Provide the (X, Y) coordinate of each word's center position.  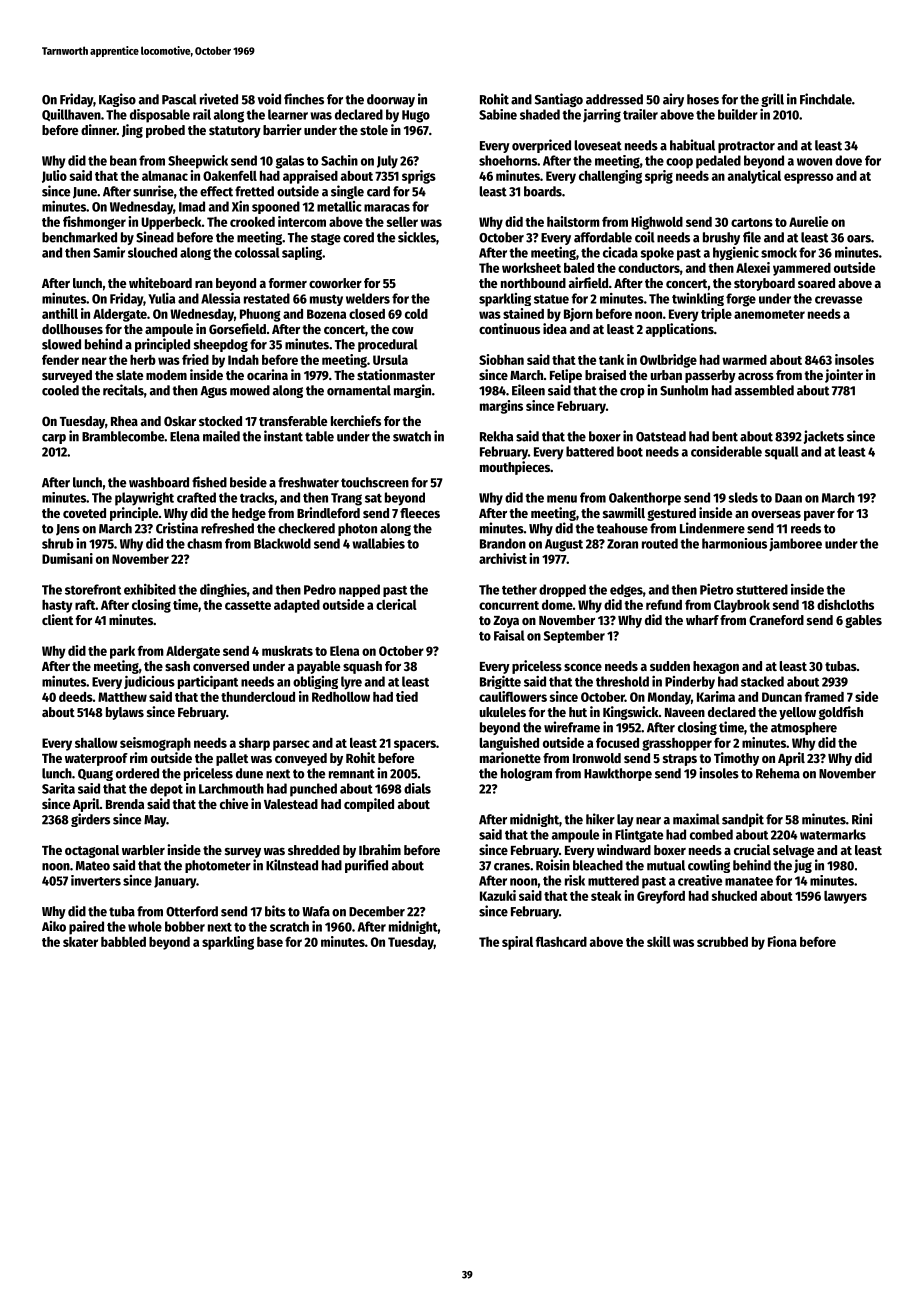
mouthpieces (515, 468)
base (270, 942)
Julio (54, 176)
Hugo (416, 116)
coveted (84, 513)
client (57, 619)
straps (680, 760)
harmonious (734, 543)
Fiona (782, 941)
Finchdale (826, 99)
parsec (291, 745)
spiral (517, 943)
